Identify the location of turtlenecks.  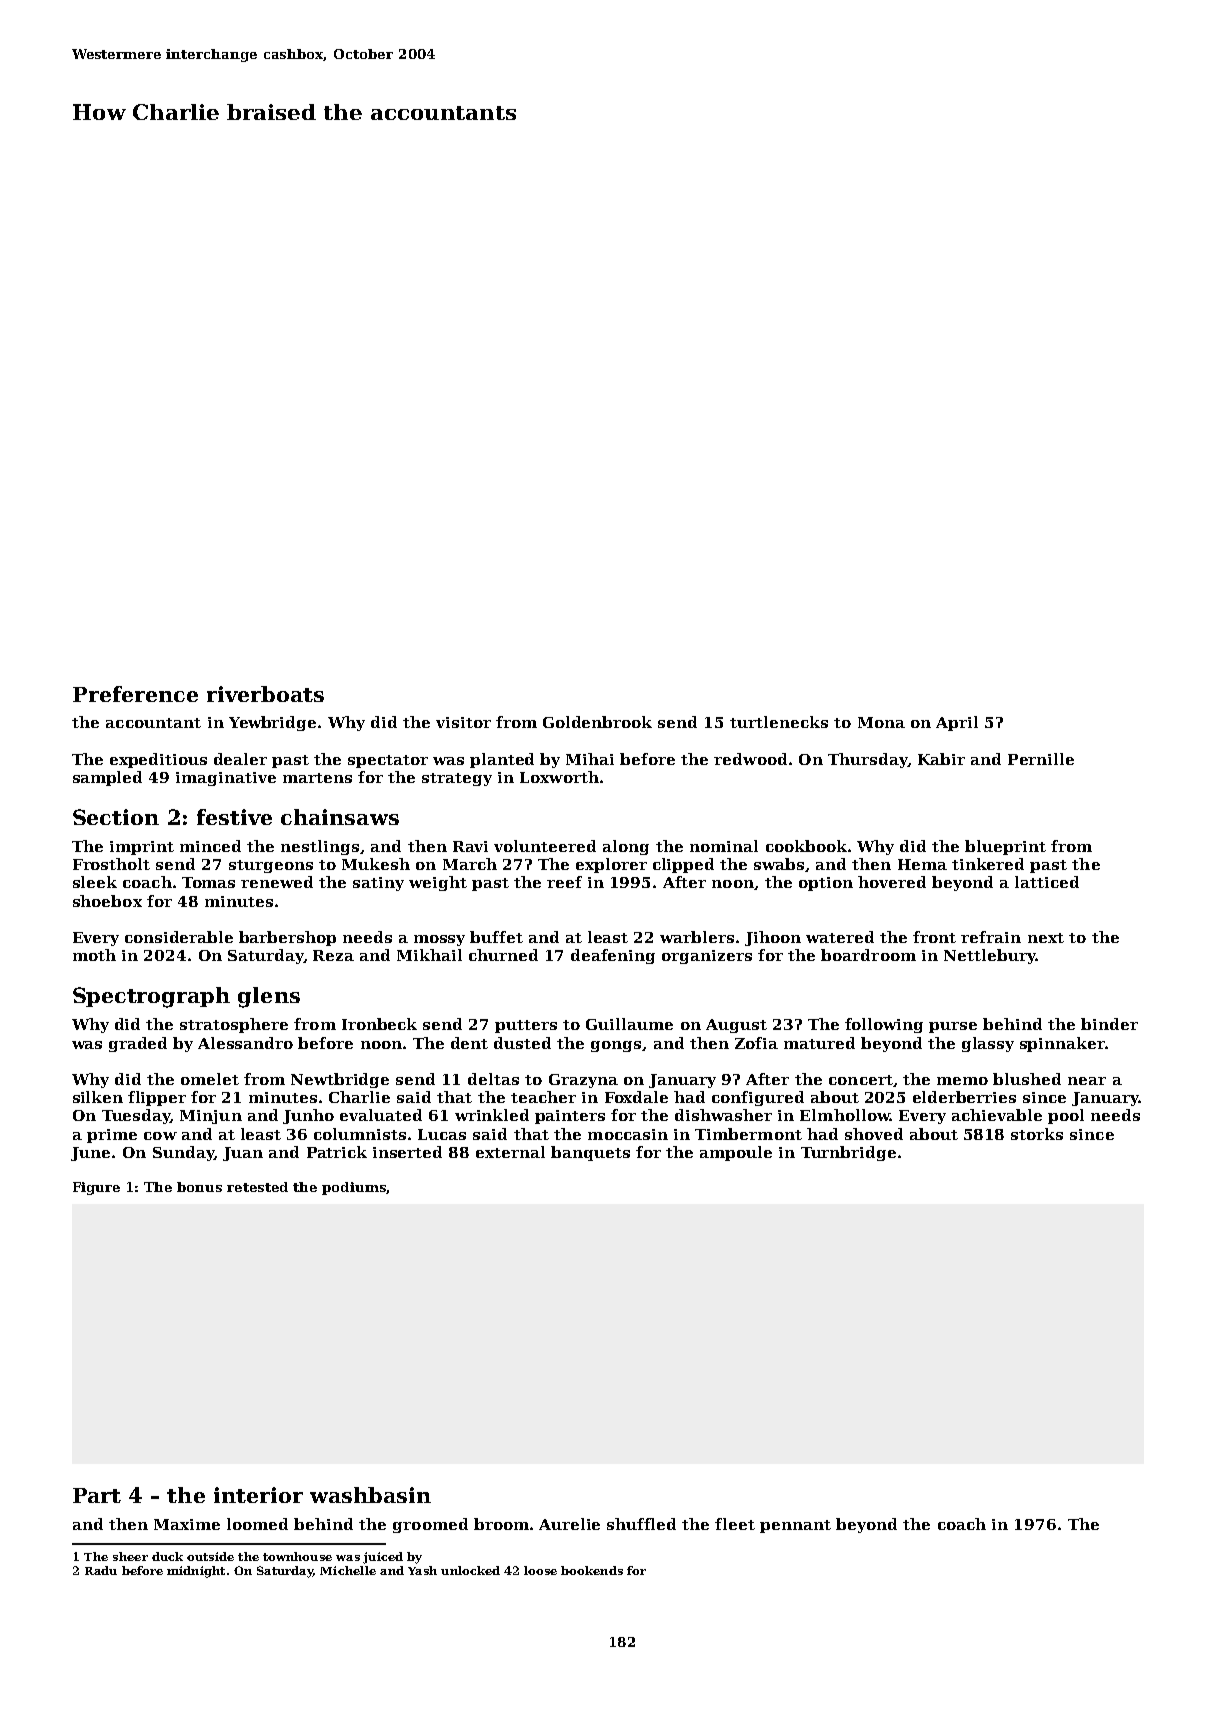
(779, 722).
